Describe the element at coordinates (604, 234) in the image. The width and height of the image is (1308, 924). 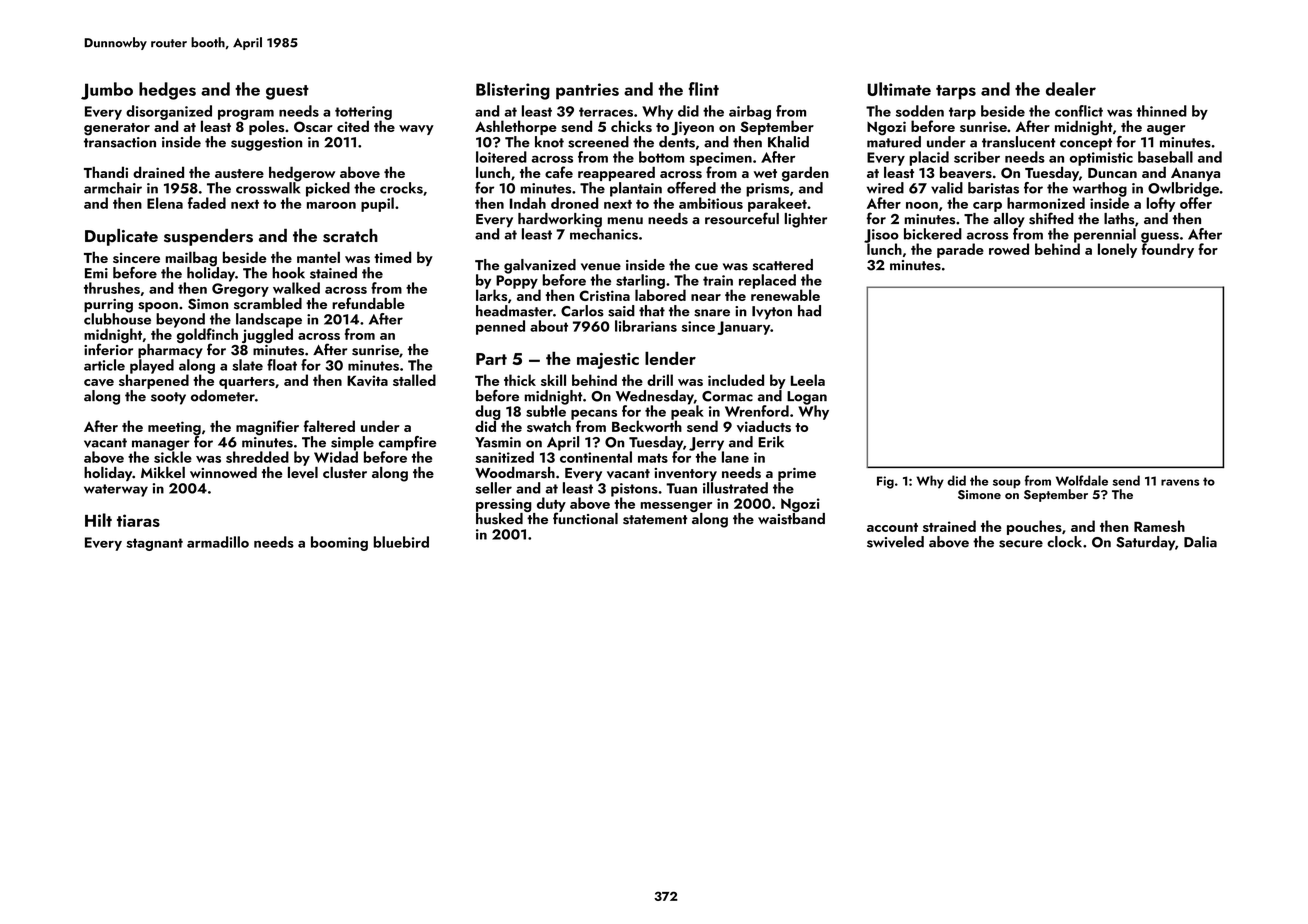
I see `mechanics` at that location.
